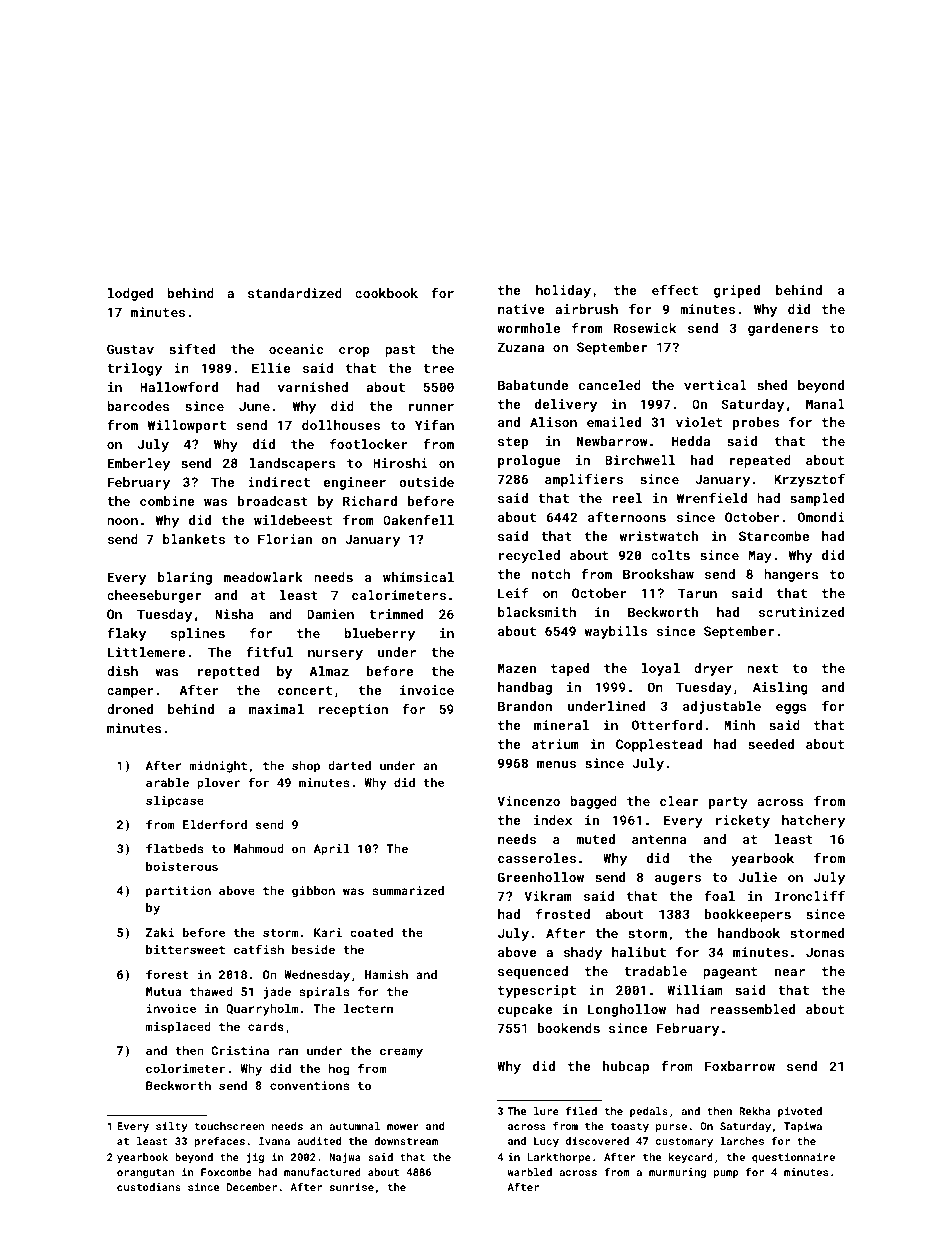 The image size is (952, 1233). I want to click on Nisha, so click(234, 614).
